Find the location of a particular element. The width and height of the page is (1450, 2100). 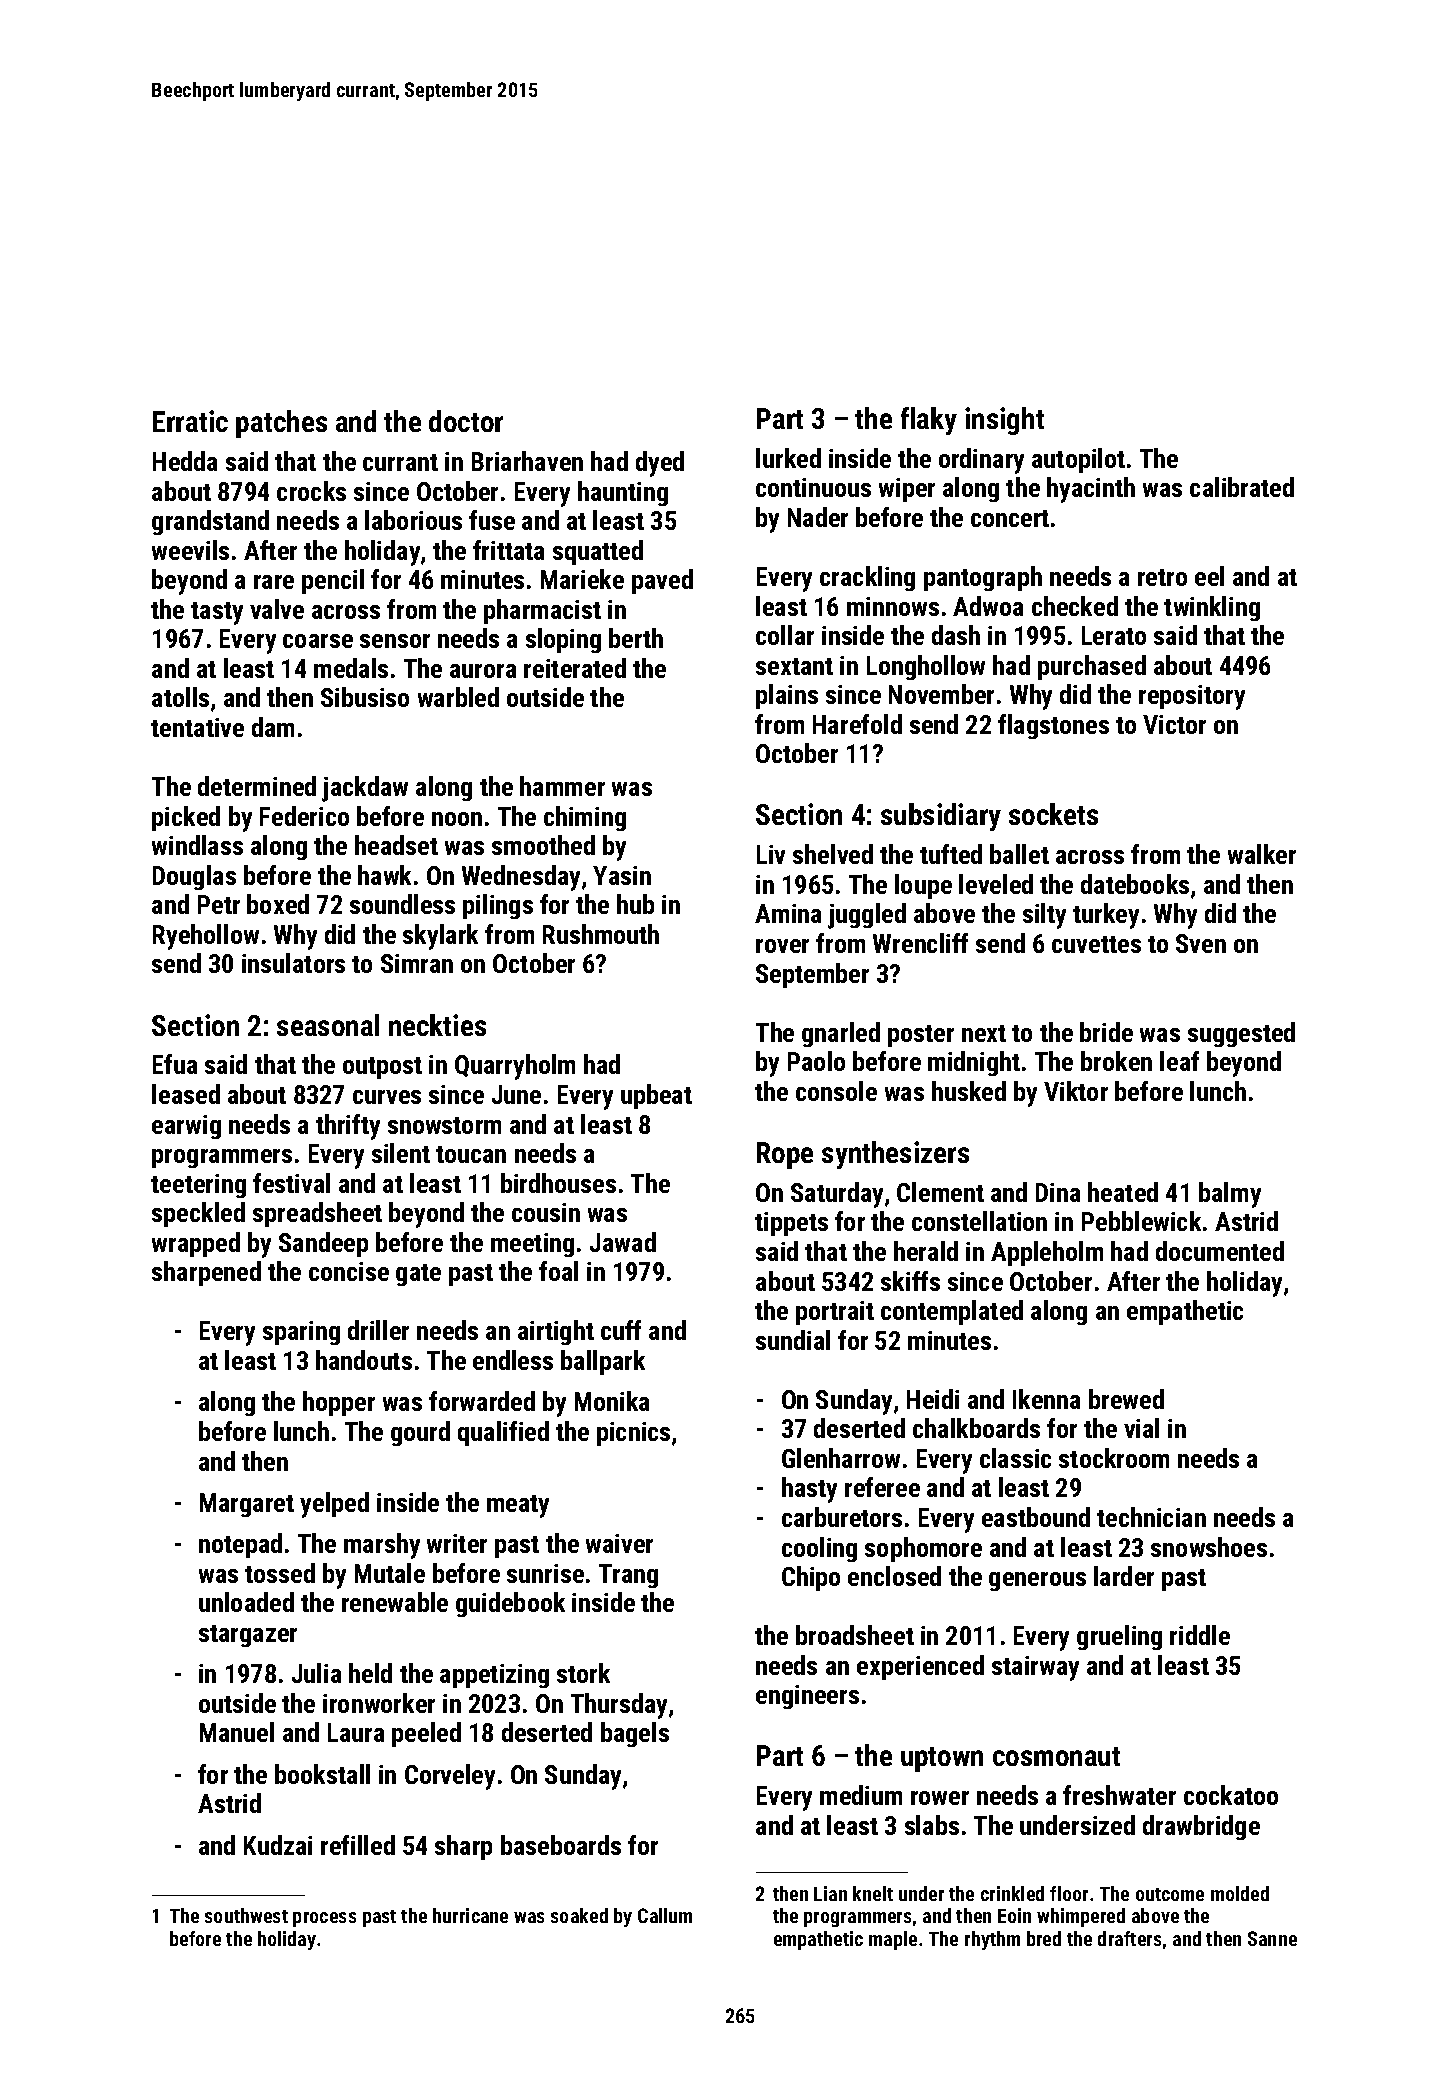

insight is located at coordinates (1004, 421).
